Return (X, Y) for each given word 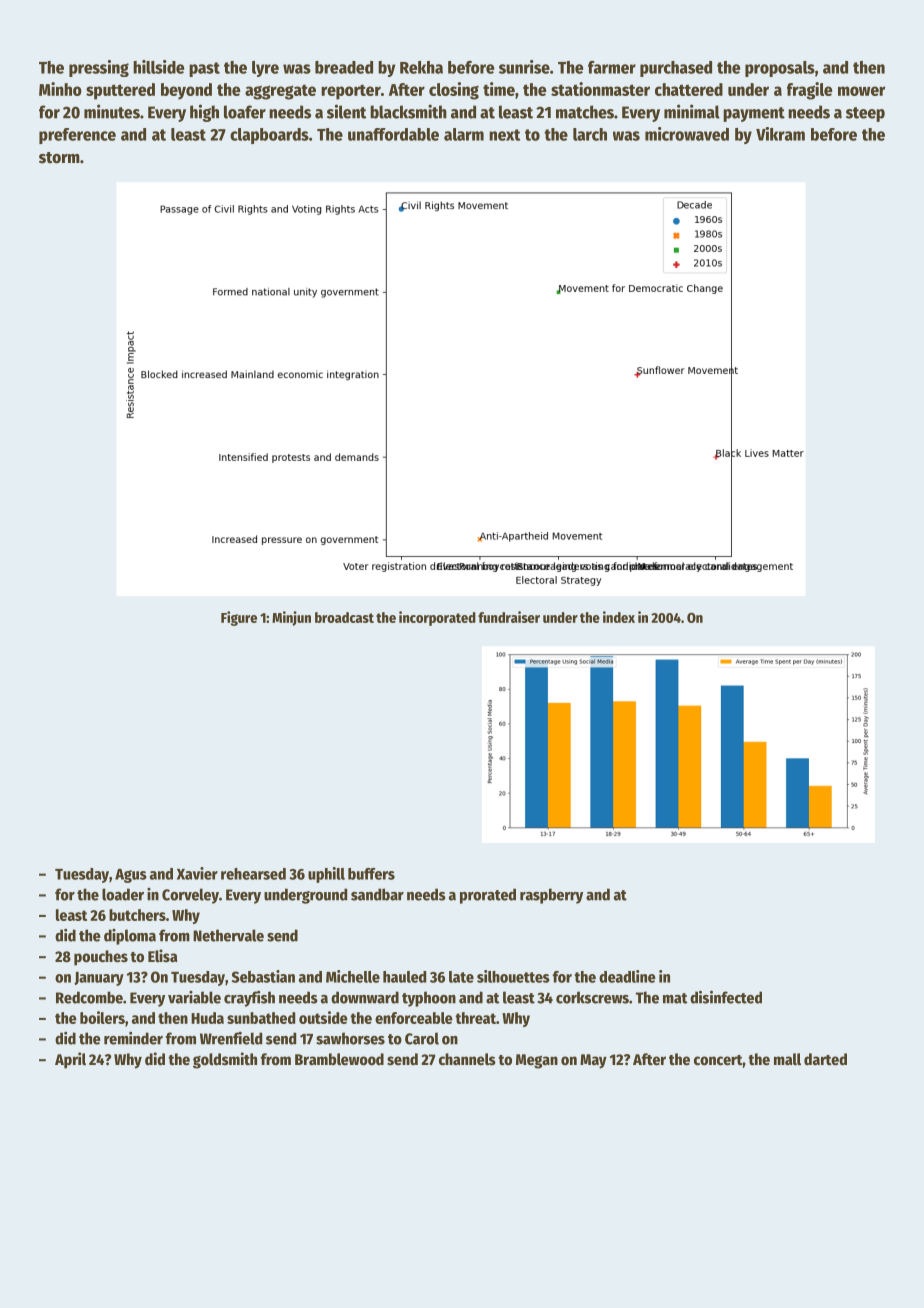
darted (825, 1059)
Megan (537, 1061)
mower (861, 91)
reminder (133, 1038)
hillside (158, 67)
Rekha (421, 67)
